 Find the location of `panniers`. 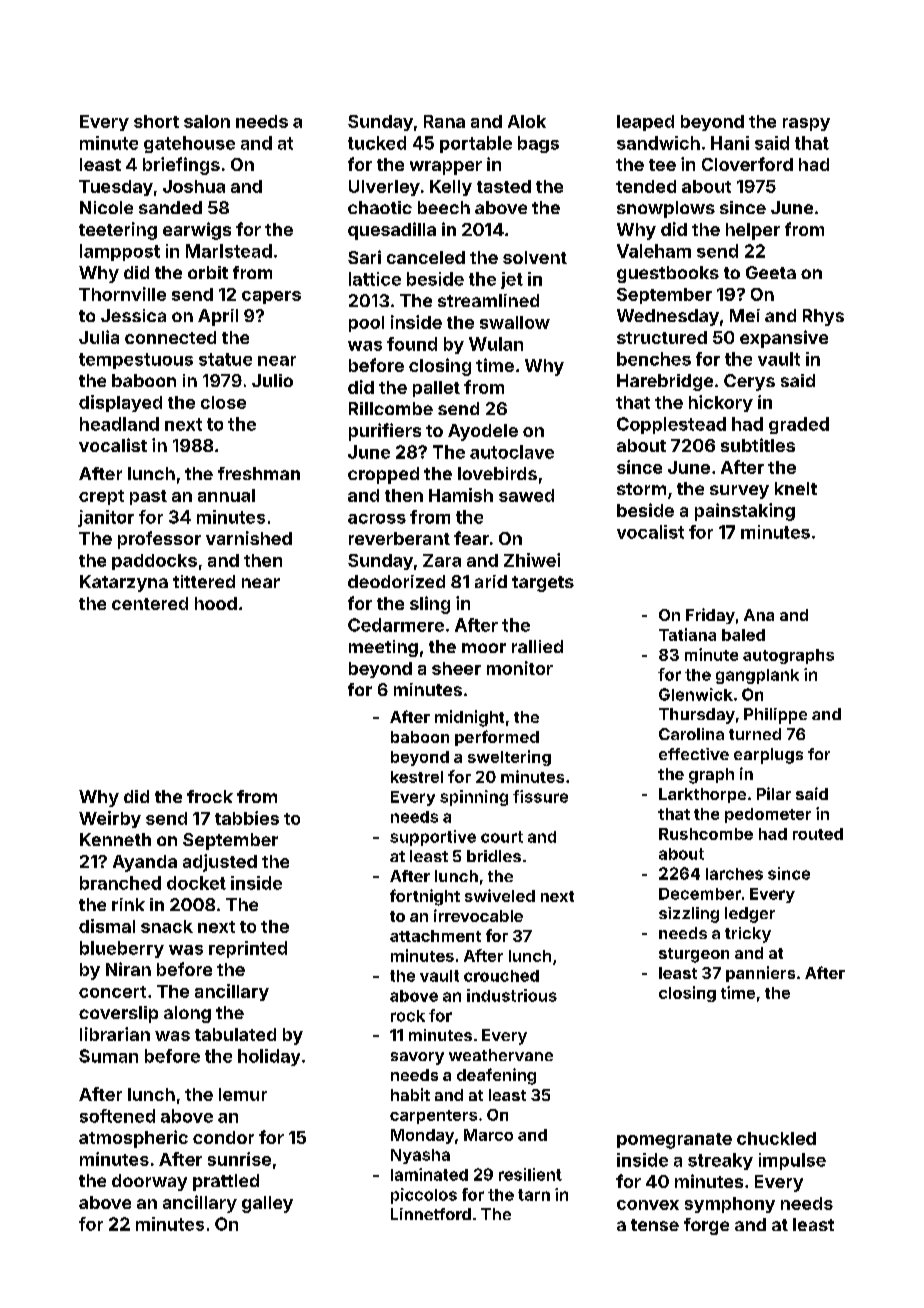

panniers is located at coordinates (760, 974).
